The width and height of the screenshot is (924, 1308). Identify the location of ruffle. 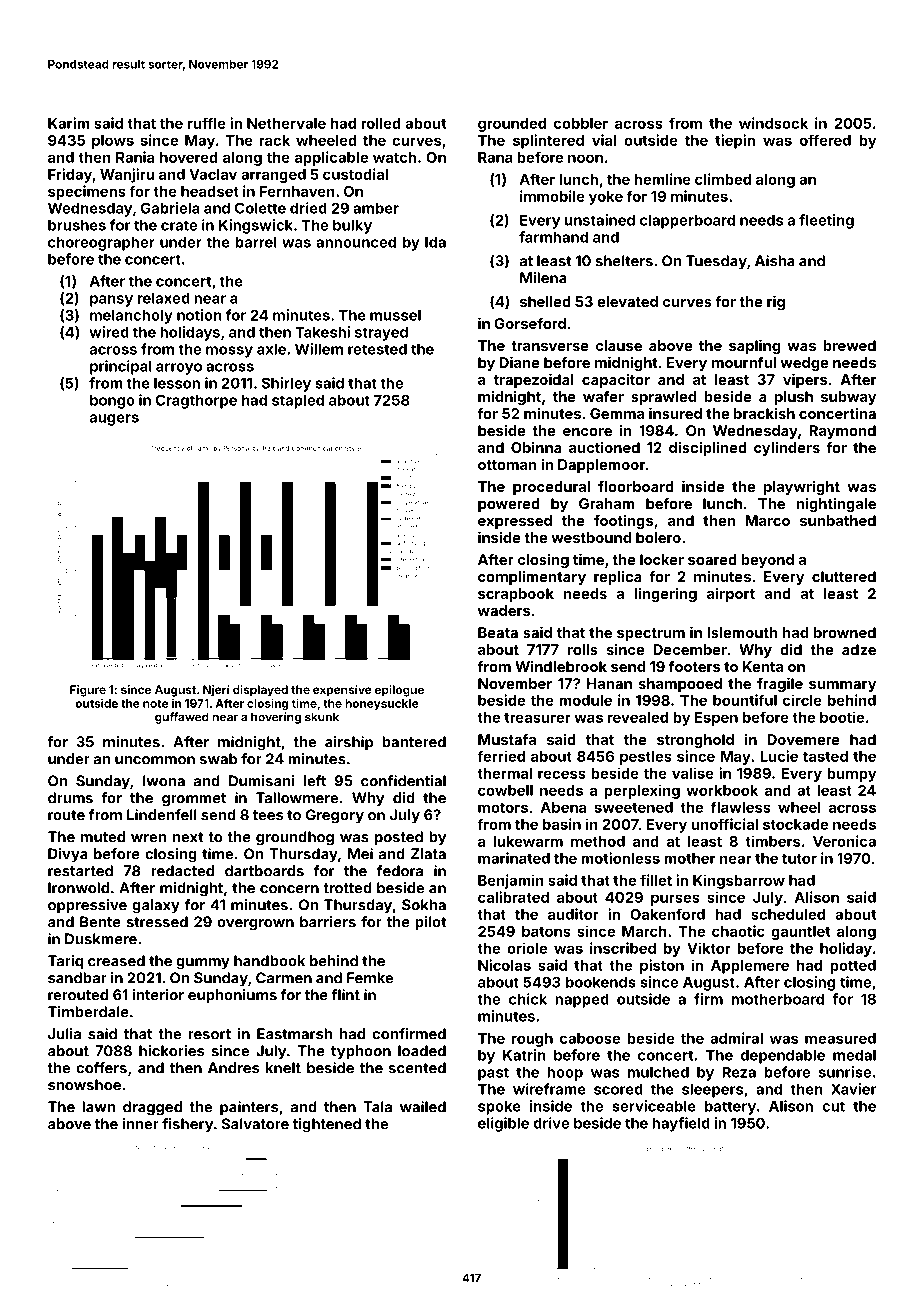
(207, 123).
